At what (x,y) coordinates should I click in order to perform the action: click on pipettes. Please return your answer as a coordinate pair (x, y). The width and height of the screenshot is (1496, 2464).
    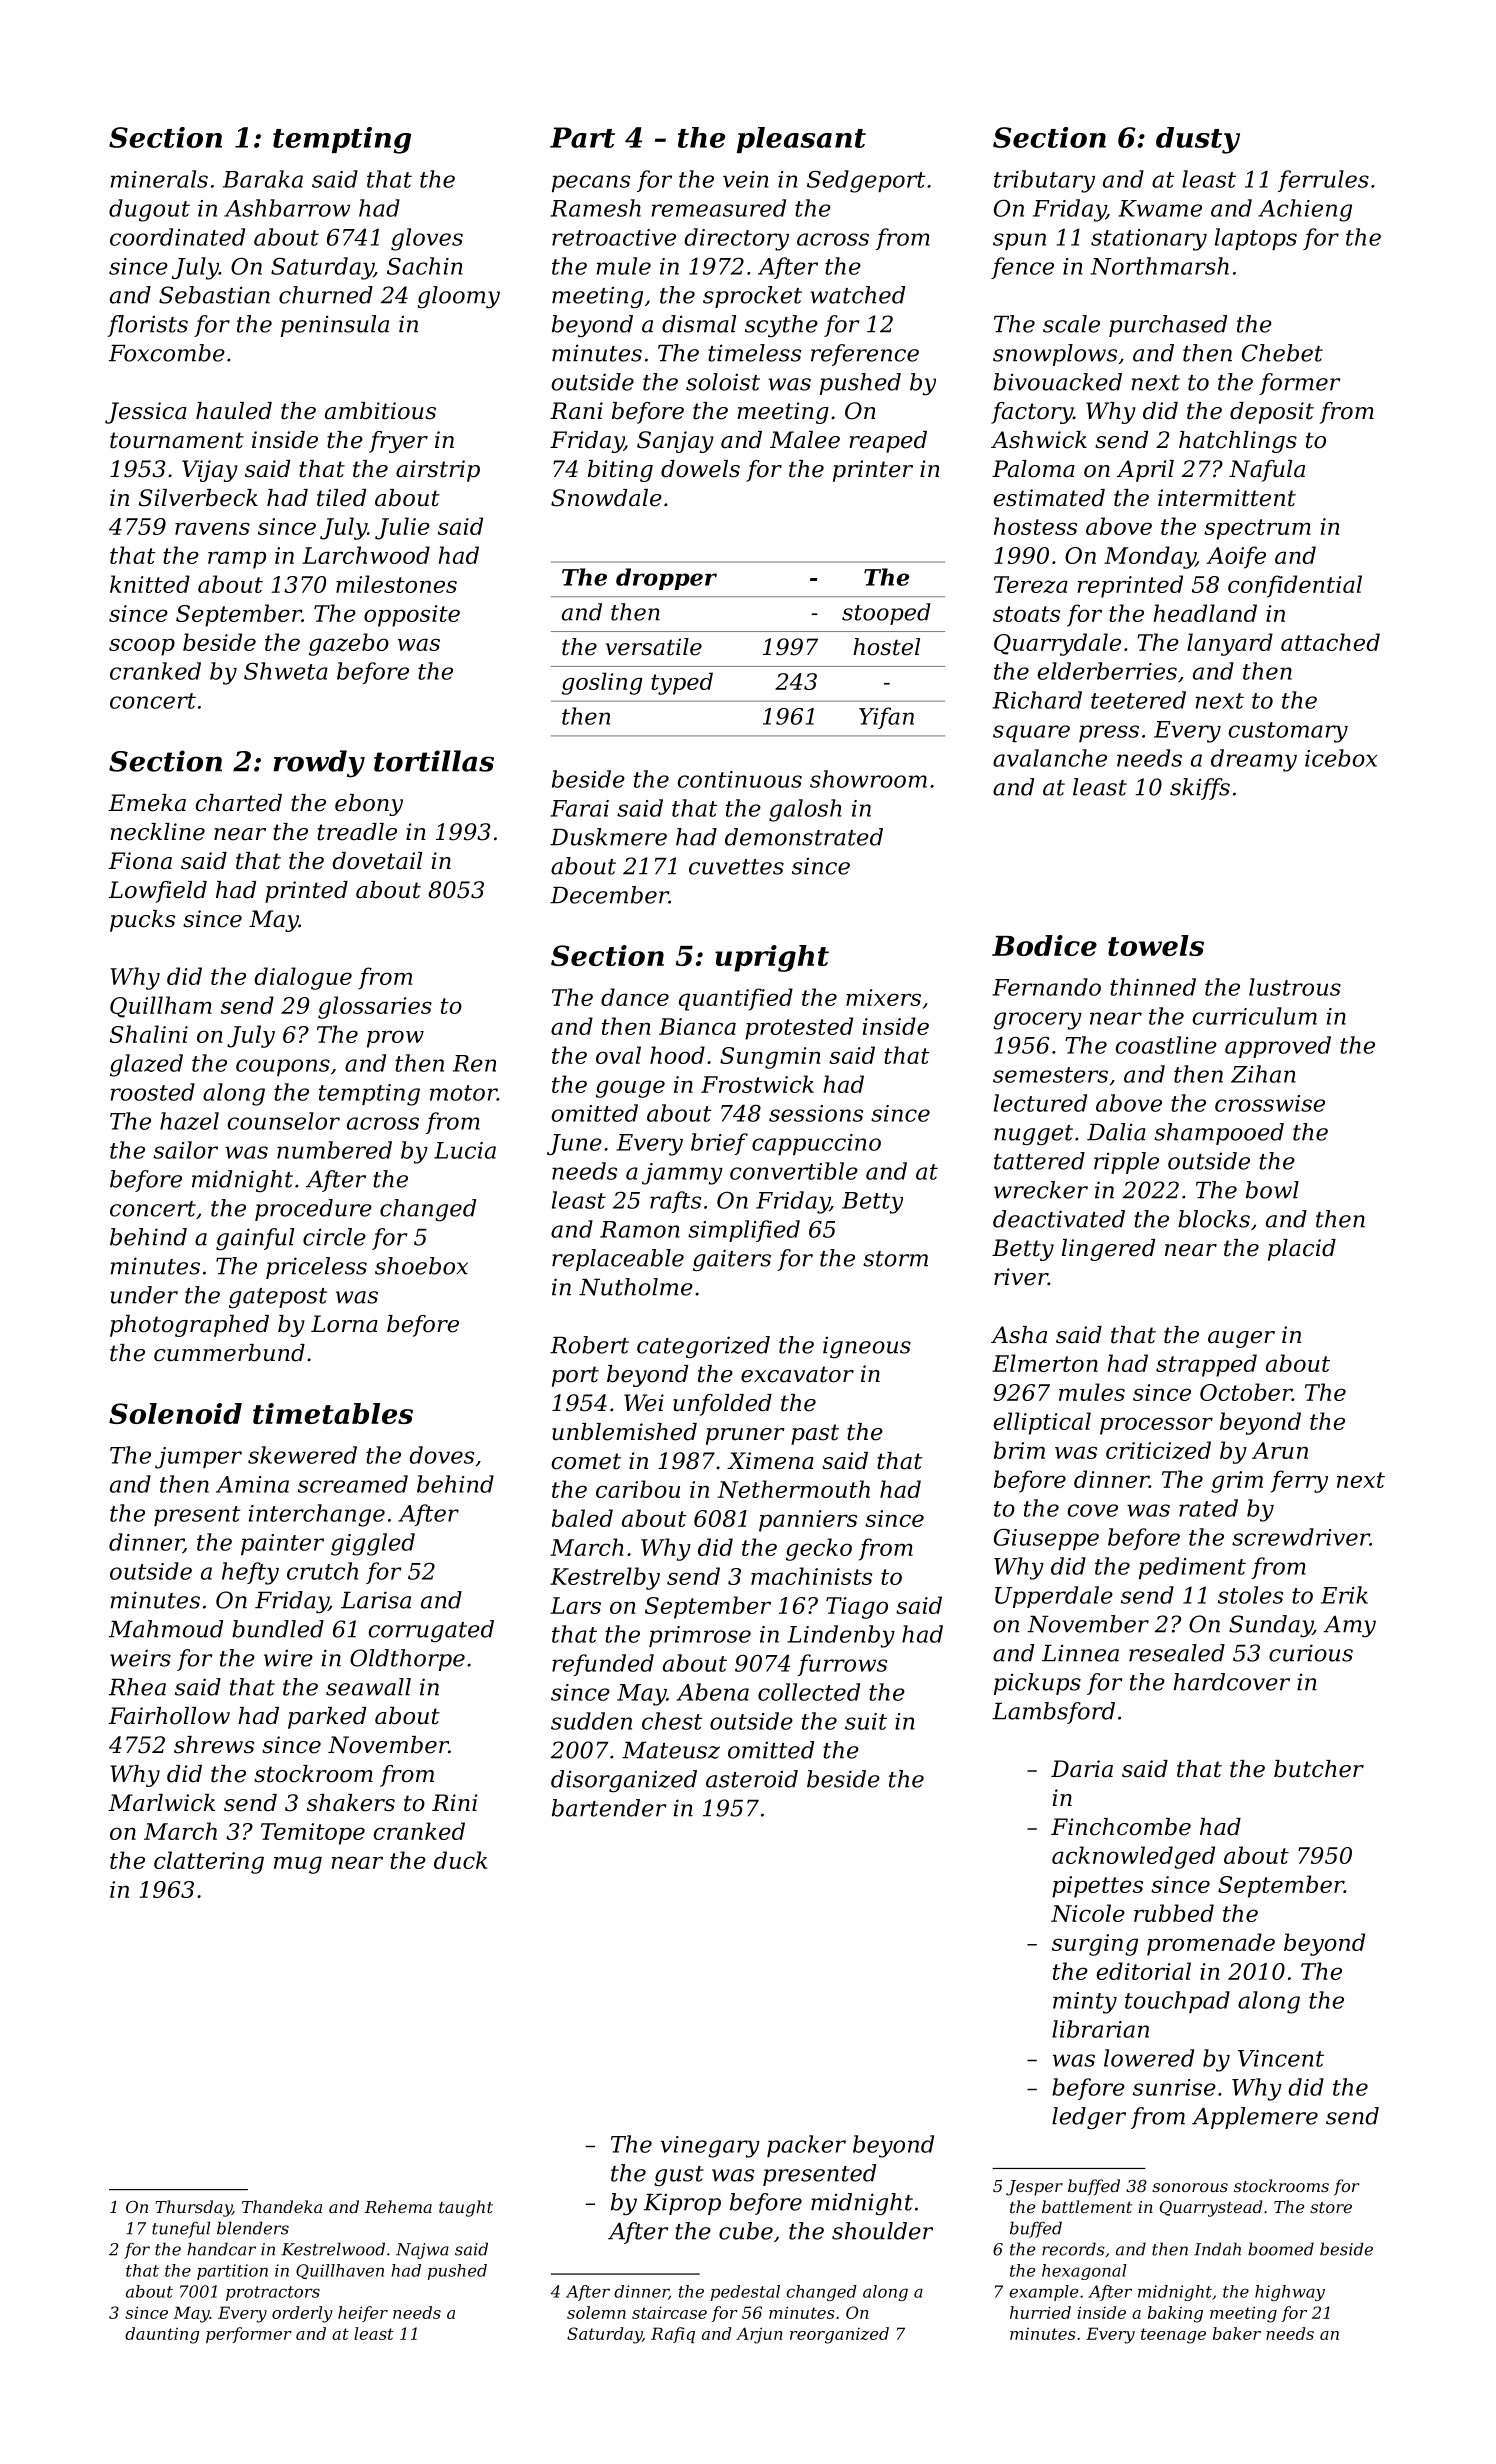
    Looking at the image, I should click on (1097, 1887).
